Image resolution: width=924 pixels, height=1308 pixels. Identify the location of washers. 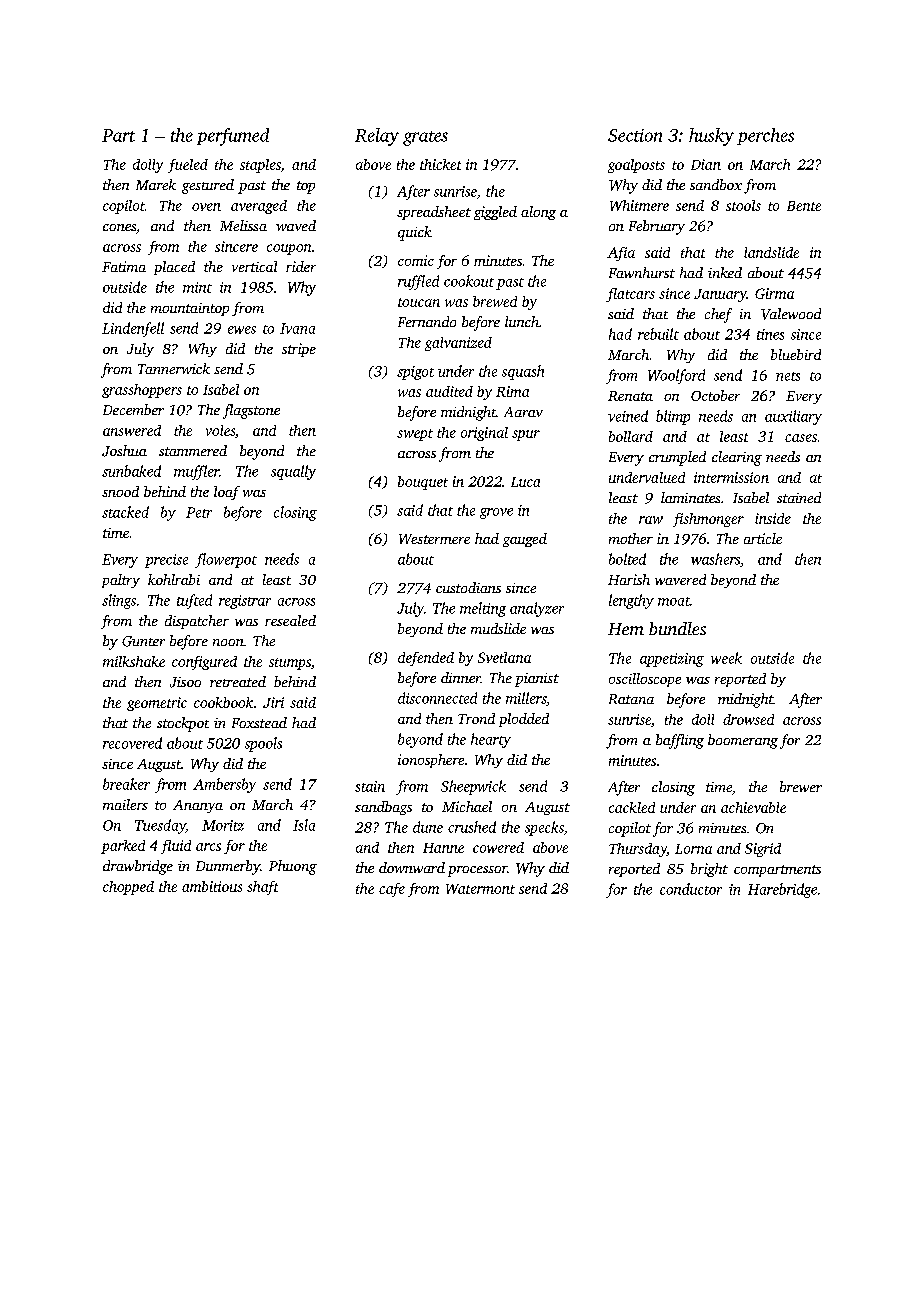
(715, 559).
